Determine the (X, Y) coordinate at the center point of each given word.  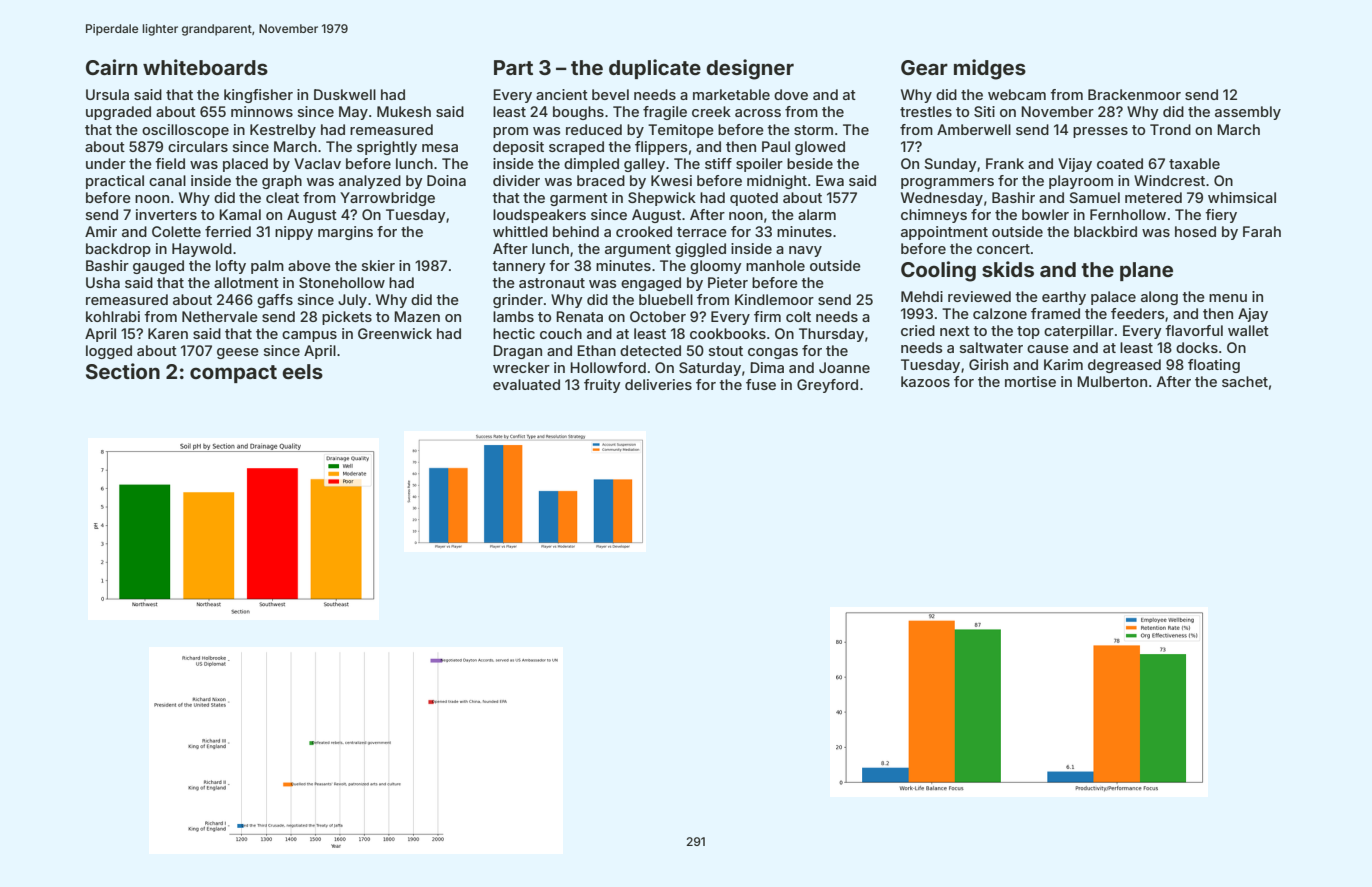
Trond (1170, 129)
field (170, 163)
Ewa (830, 180)
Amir (101, 231)
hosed (1195, 231)
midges (990, 69)
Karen (168, 333)
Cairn (111, 67)
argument (638, 250)
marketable (731, 94)
